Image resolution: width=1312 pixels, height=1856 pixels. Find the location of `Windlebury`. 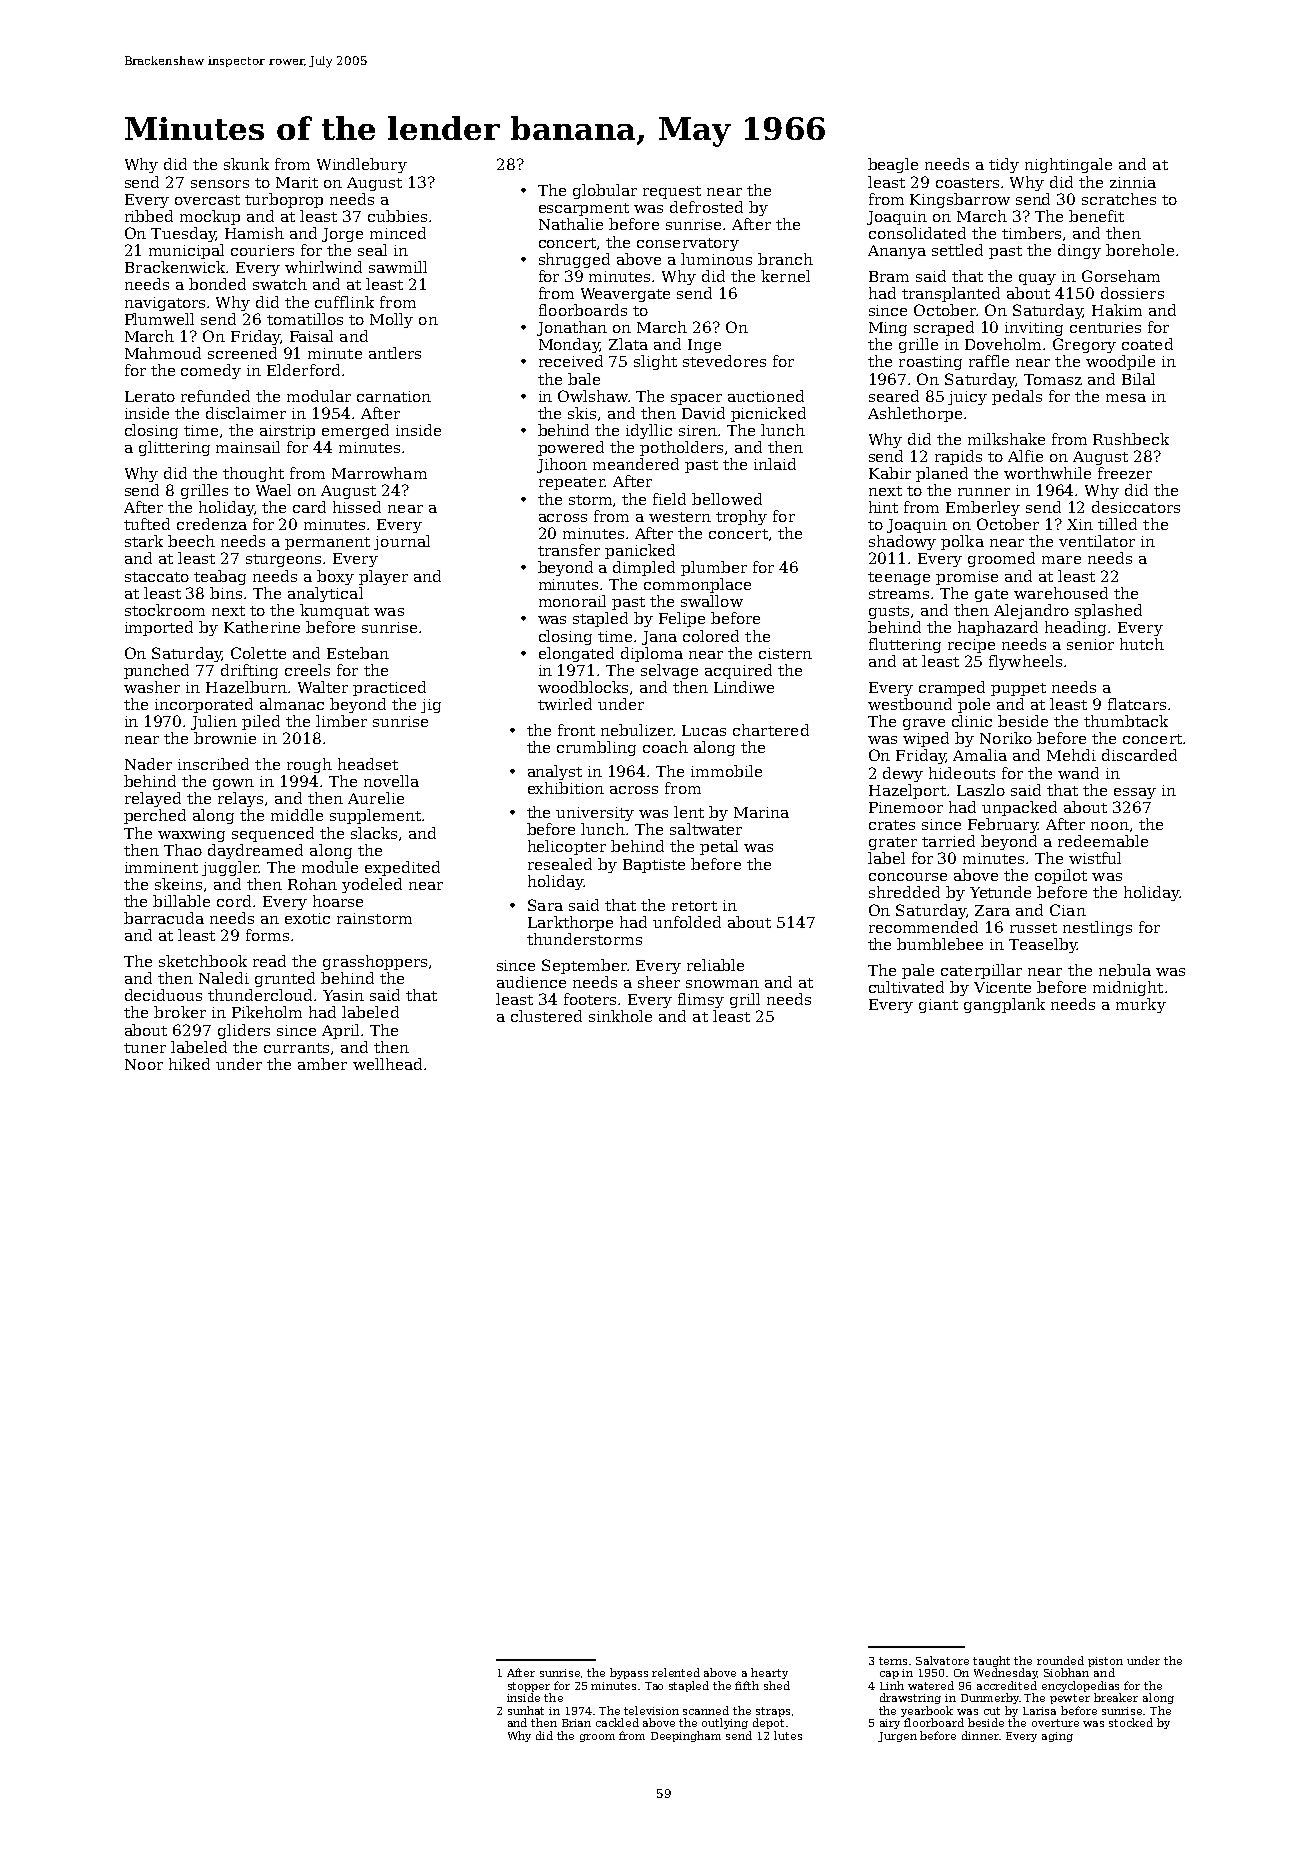

Windlebury is located at coordinates (362, 165).
